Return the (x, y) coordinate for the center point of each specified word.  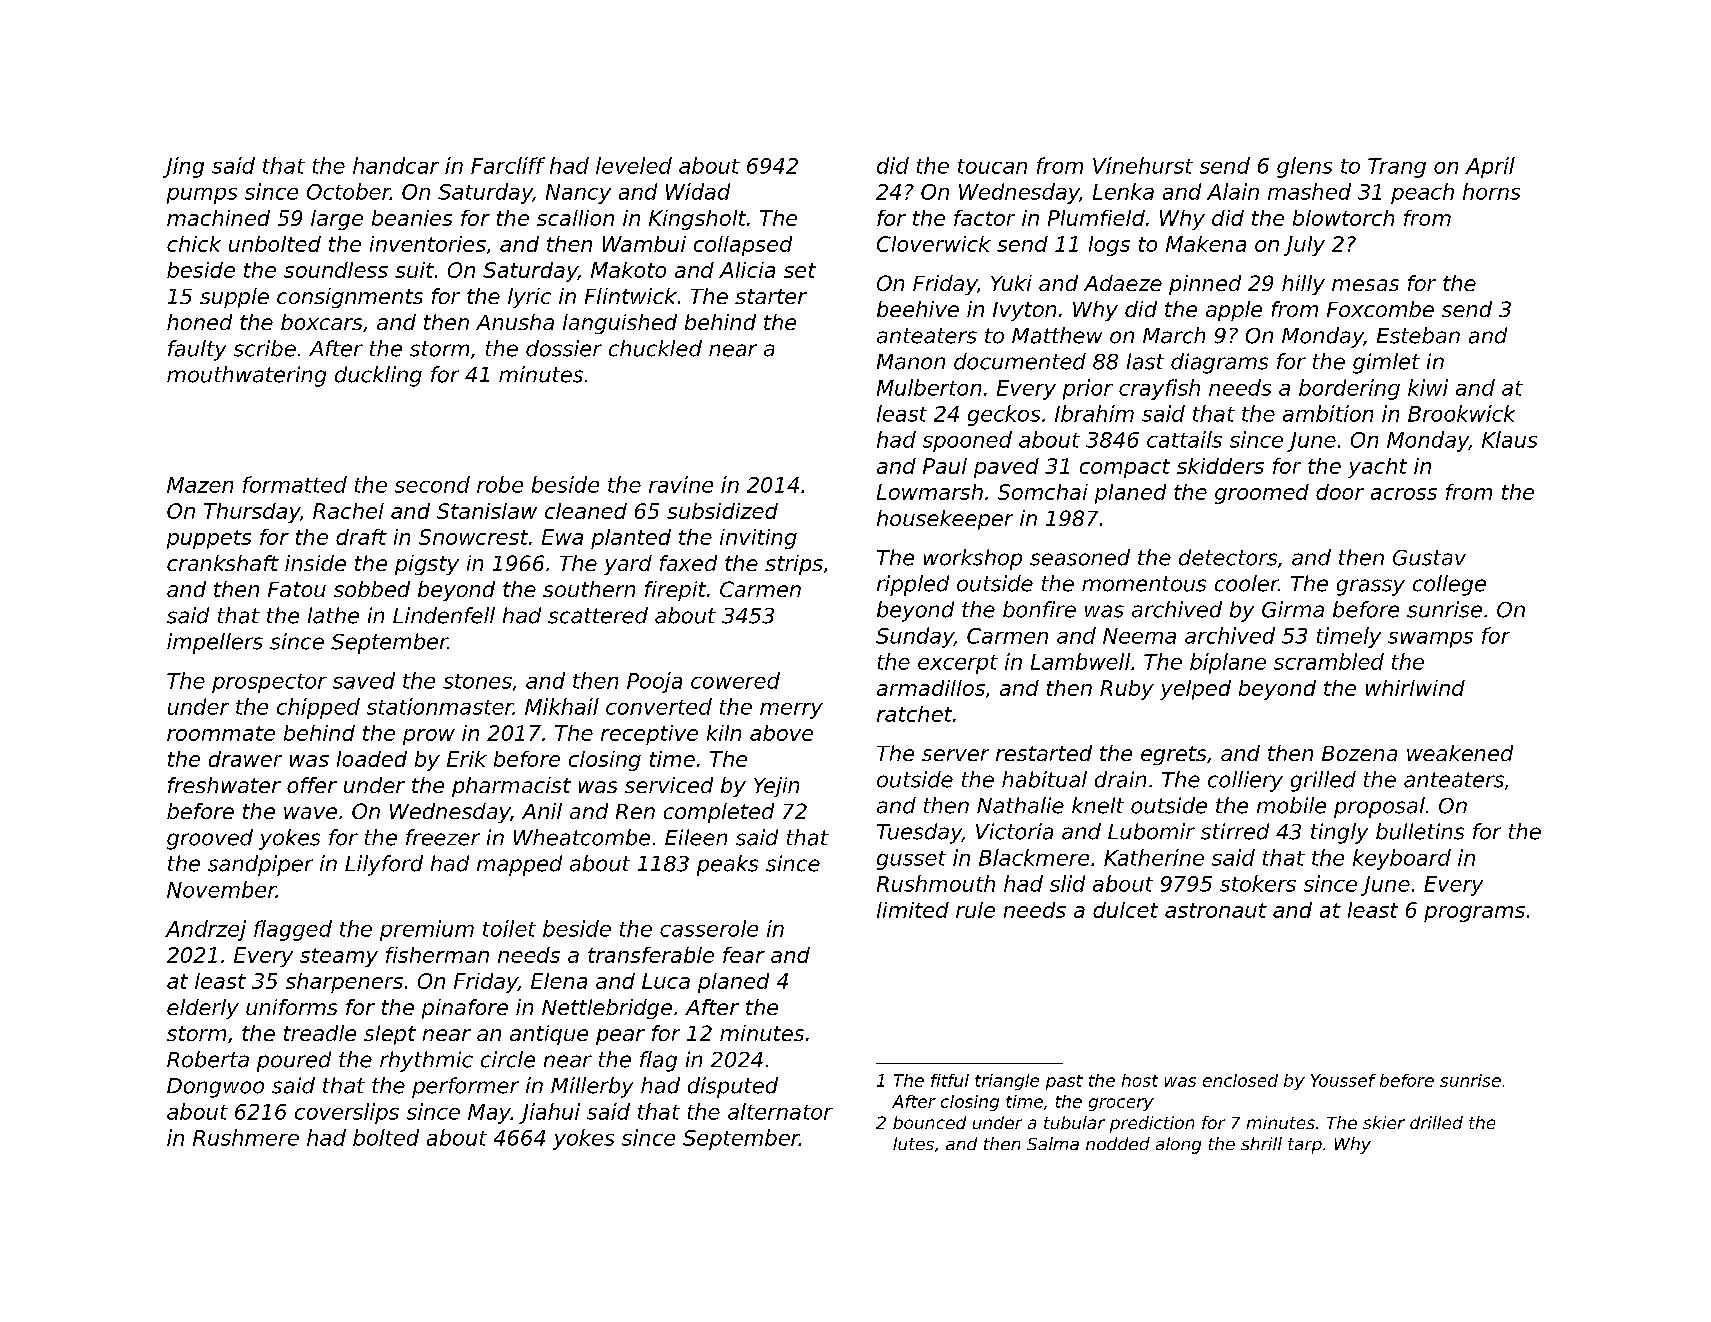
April (1490, 167)
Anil (542, 811)
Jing (183, 167)
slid (1067, 883)
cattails (1184, 439)
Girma (1293, 609)
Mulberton (929, 387)
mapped (519, 865)
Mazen (200, 485)
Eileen (696, 837)
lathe (333, 615)
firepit (675, 591)
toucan (992, 166)
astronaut (1216, 910)
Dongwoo (215, 1088)
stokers (1258, 883)
